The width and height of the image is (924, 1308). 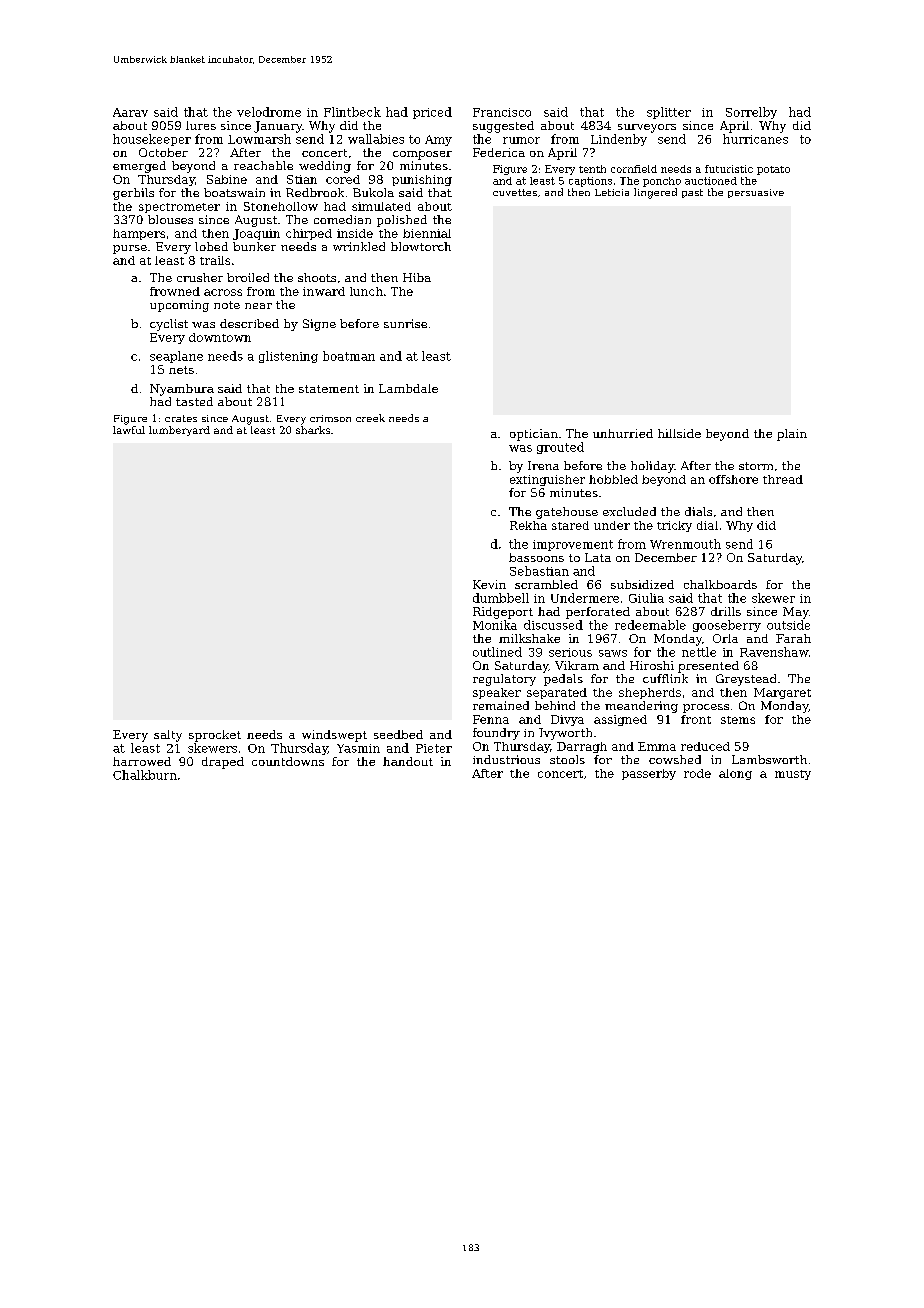 I want to click on Monika, so click(x=495, y=625).
